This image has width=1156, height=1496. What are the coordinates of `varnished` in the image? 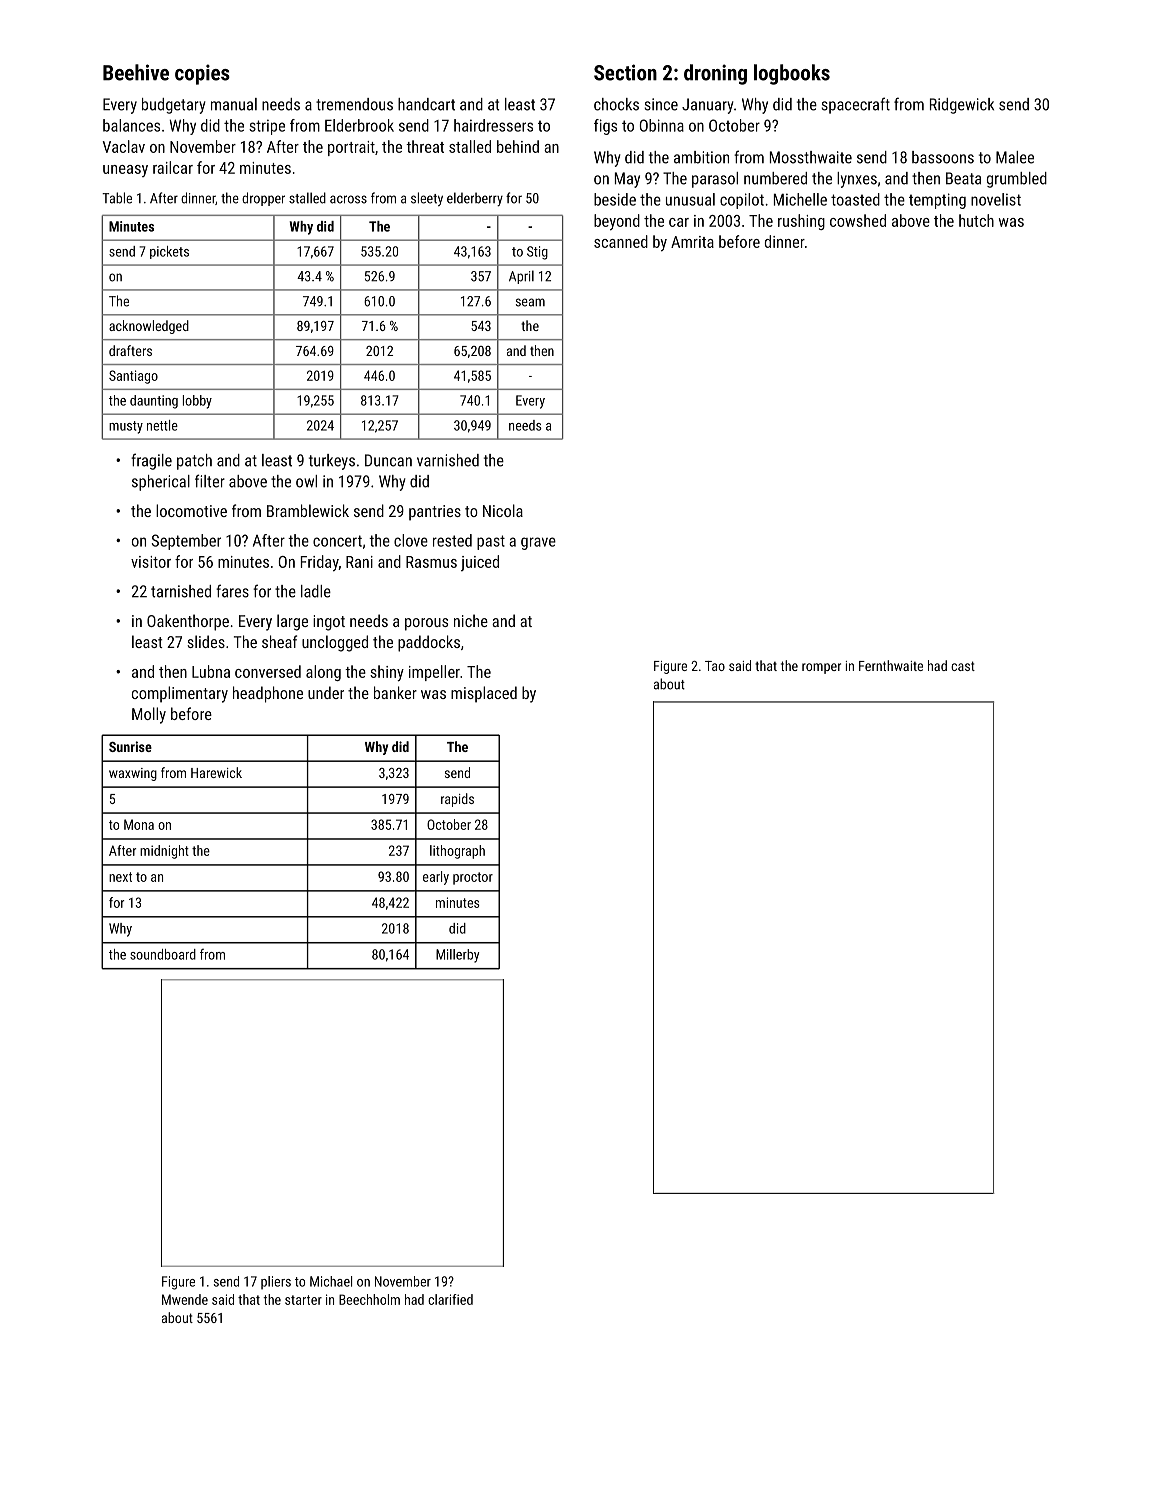 It's located at (448, 460).
